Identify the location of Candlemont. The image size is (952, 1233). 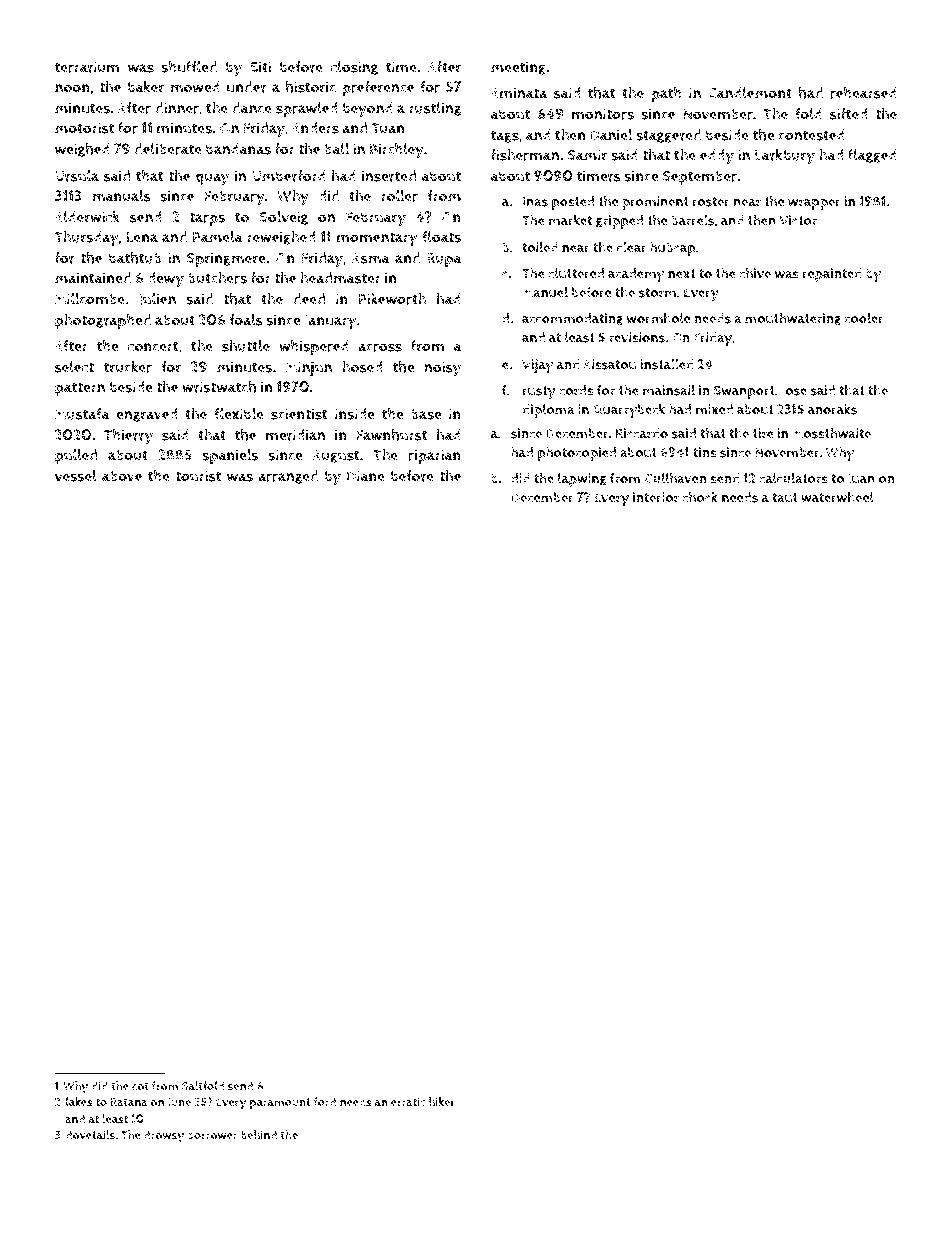
(750, 93).
